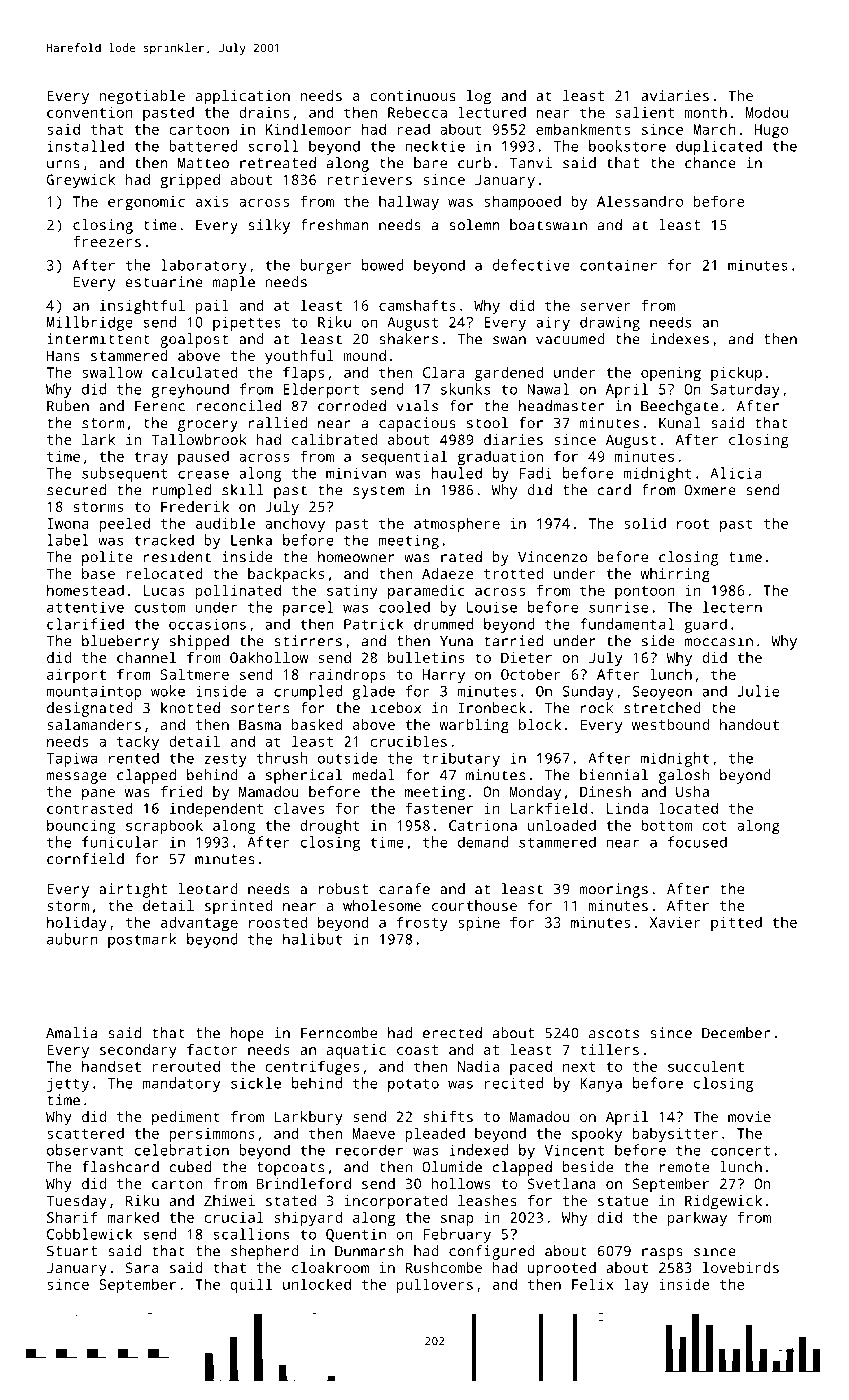  Describe the element at coordinates (526, 657) in the page. I see `Dieter` at that location.
